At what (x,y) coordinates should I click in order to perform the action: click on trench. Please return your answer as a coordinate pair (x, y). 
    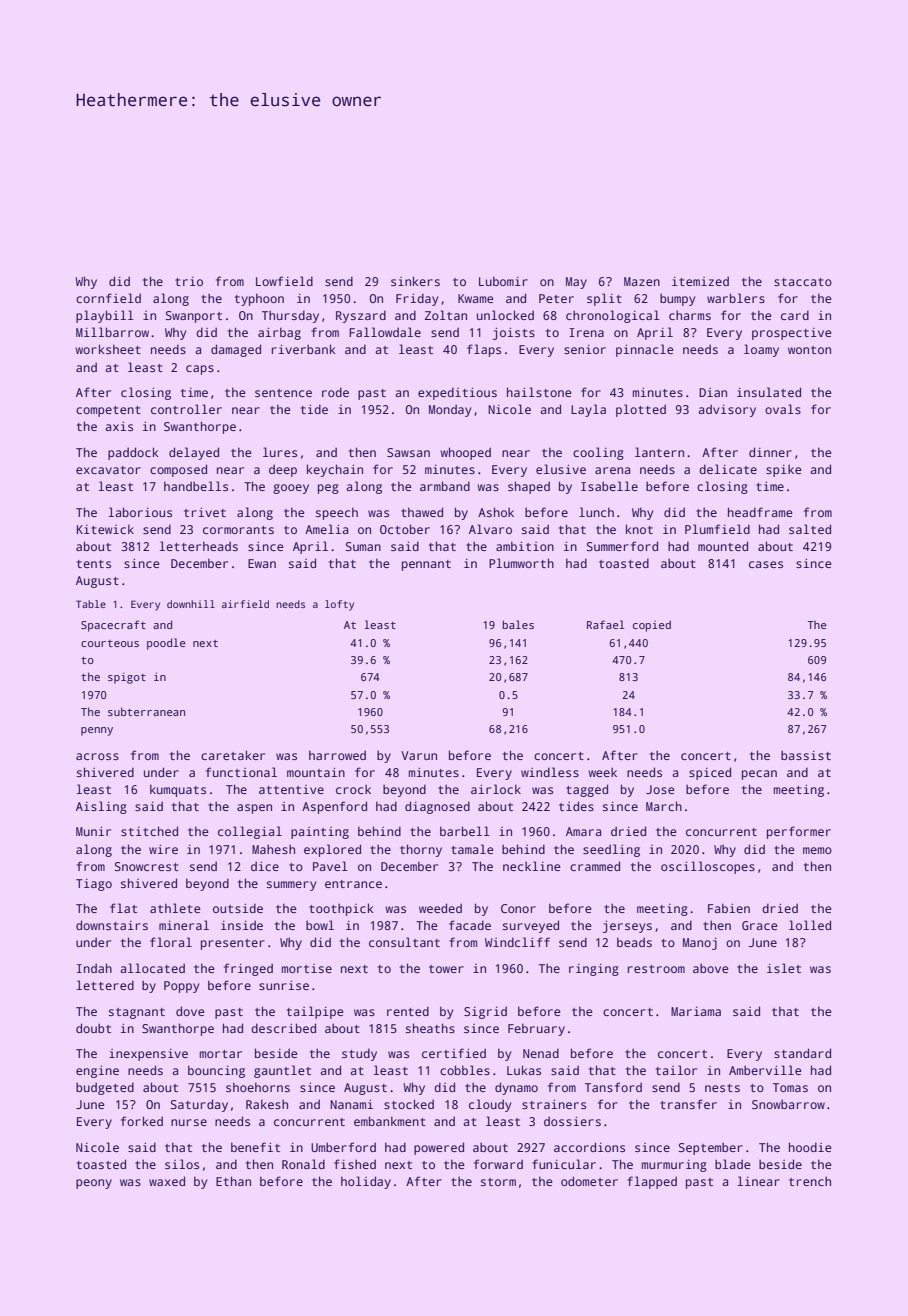
    Looking at the image, I should click on (810, 1181).
